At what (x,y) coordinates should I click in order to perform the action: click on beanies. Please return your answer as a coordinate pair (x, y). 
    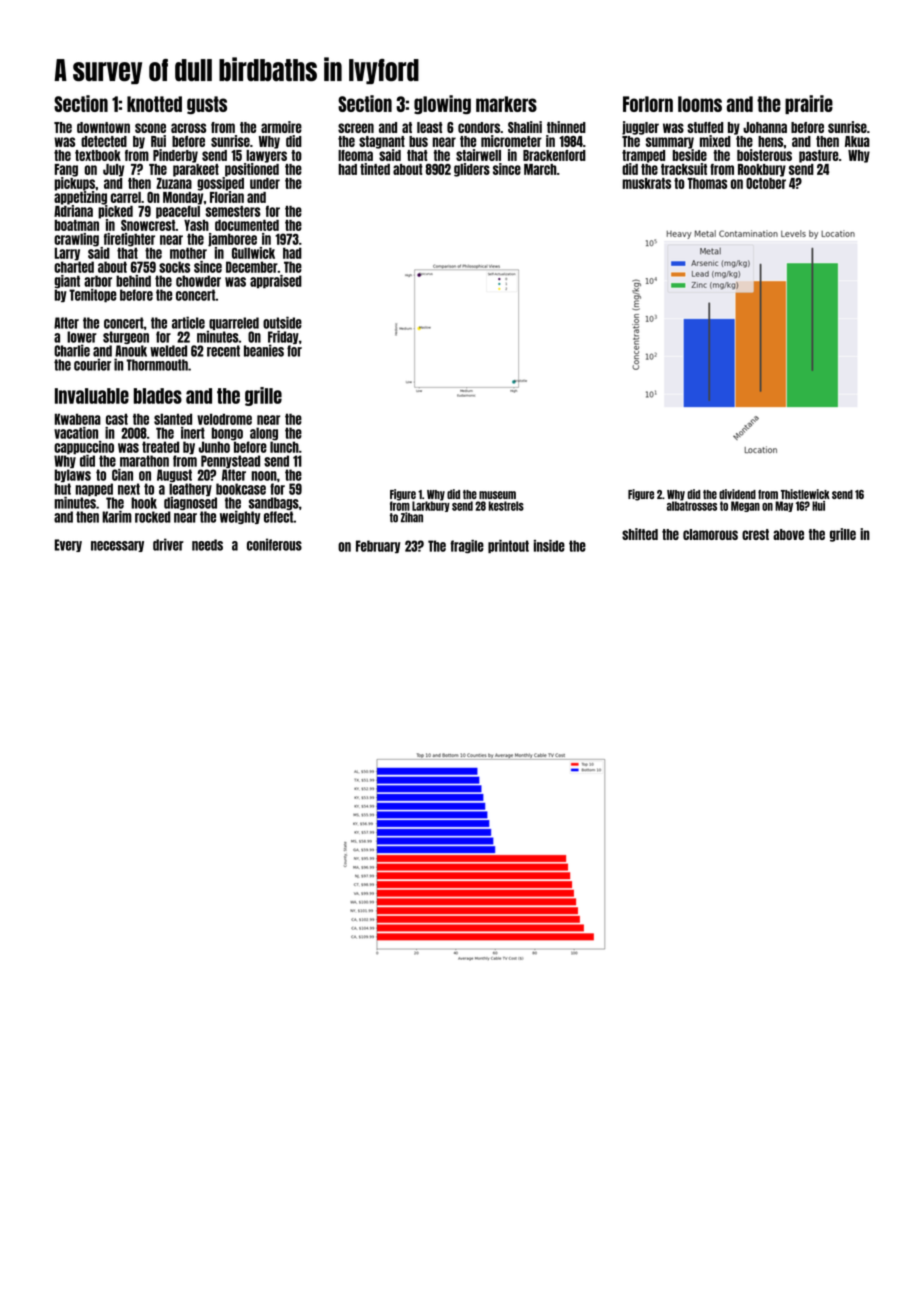
    Looking at the image, I should click on (264, 350).
